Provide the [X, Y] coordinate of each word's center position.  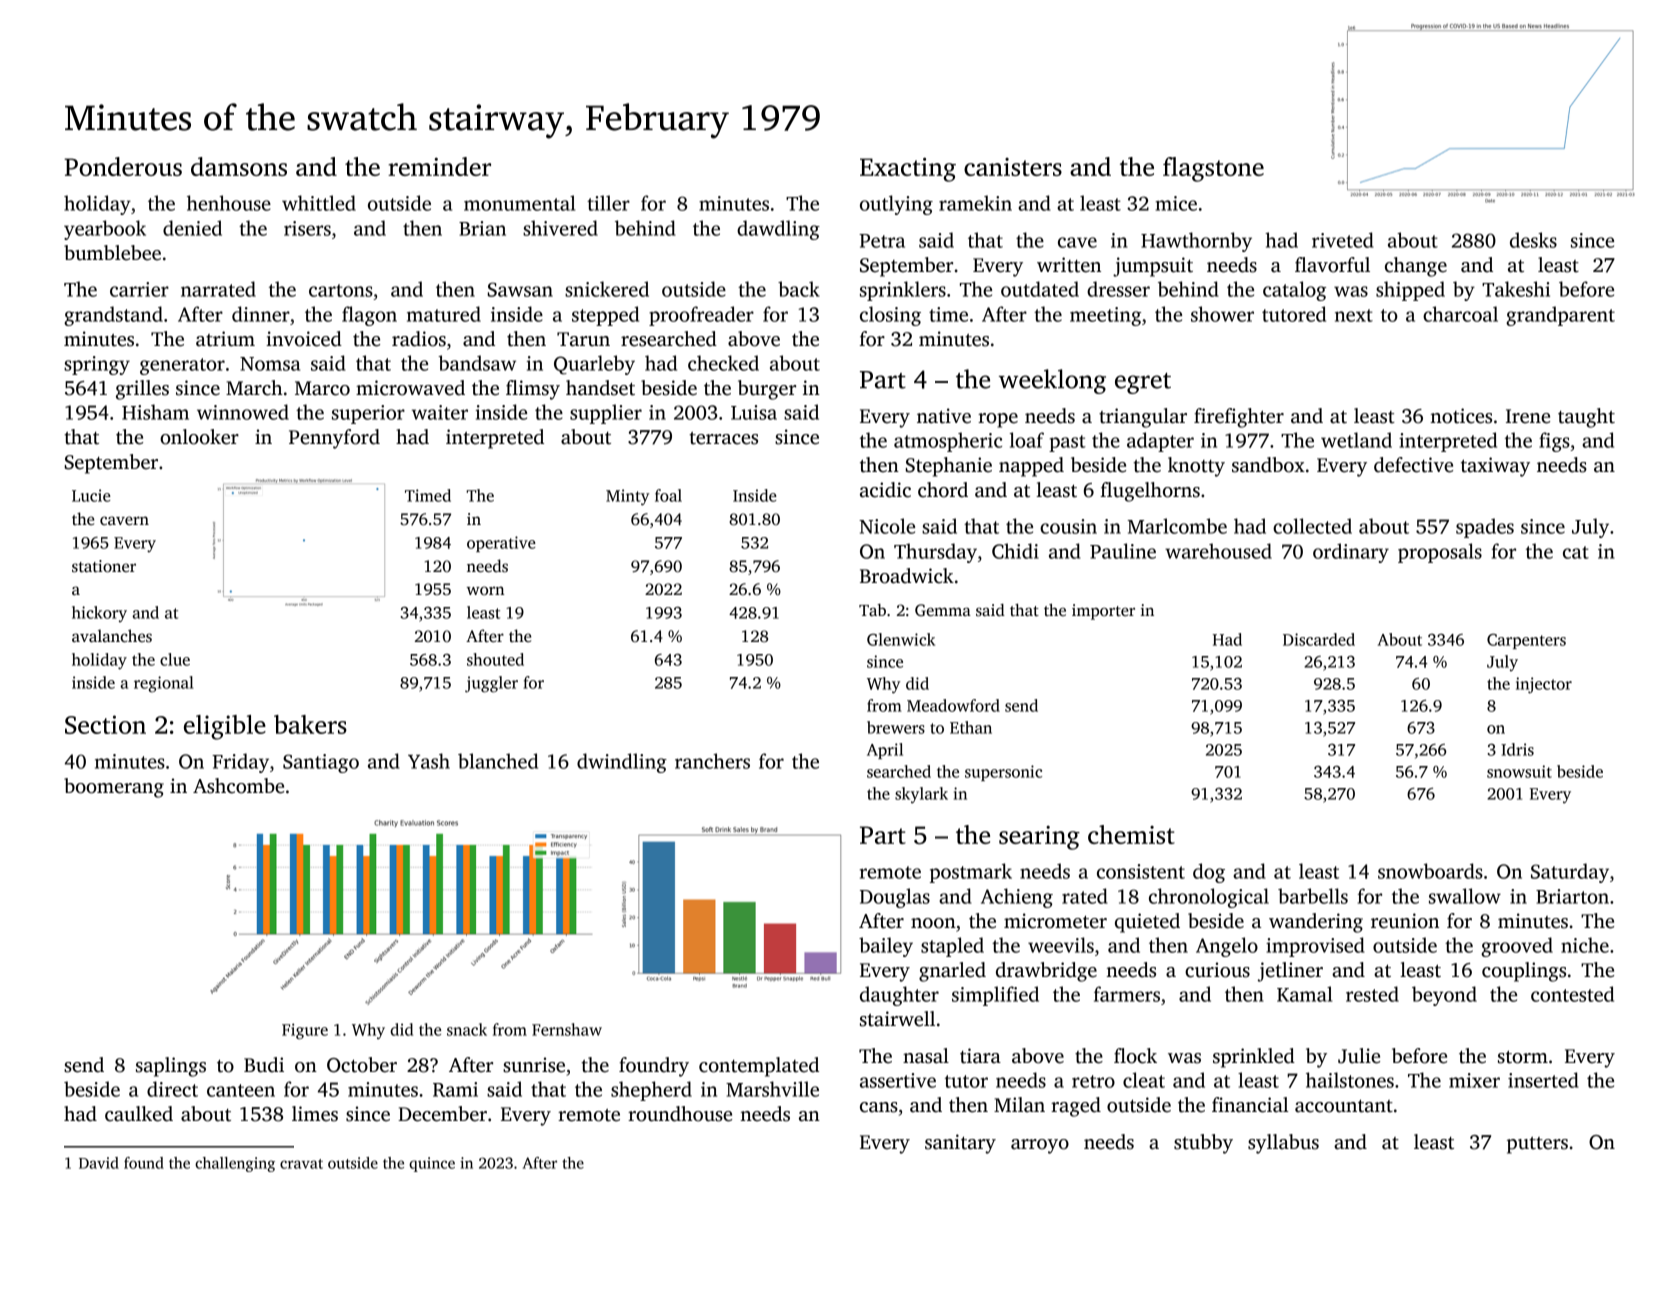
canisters [1013, 167]
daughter [899, 996]
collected [1312, 526]
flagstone [1213, 169]
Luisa [754, 412]
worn [485, 590]
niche [1585, 945]
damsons [239, 166]
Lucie [91, 495]
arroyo [1040, 1146]
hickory [99, 614]
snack [467, 1029]
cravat [301, 1164]
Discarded [1319, 639]
